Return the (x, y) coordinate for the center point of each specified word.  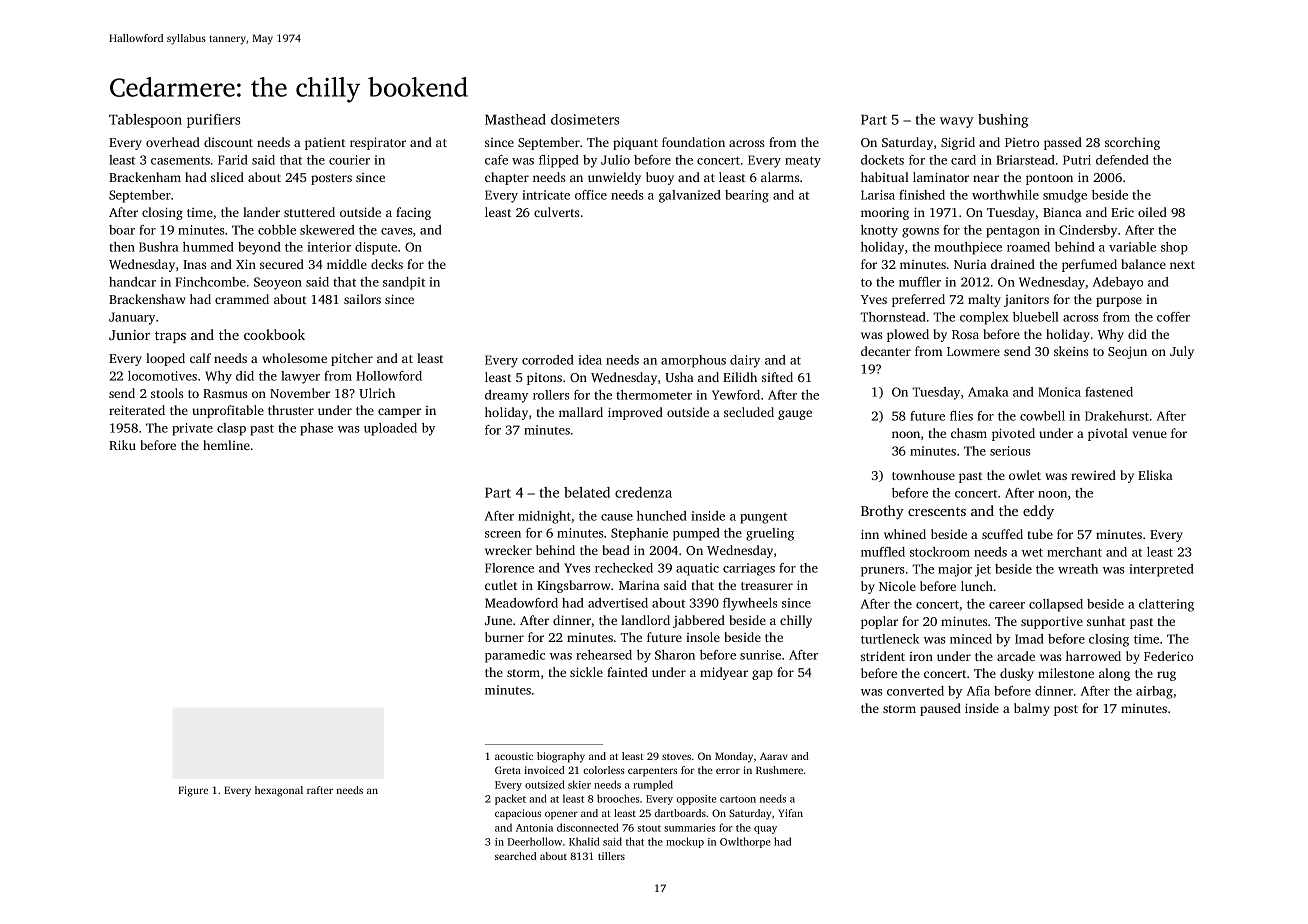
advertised (618, 603)
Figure (193, 791)
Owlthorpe (745, 842)
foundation (693, 142)
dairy (745, 361)
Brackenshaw (147, 299)
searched (515, 856)
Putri (1077, 160)
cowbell (1042, 416)
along (1114, 674)
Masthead (515, 119)
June (498, 620)
